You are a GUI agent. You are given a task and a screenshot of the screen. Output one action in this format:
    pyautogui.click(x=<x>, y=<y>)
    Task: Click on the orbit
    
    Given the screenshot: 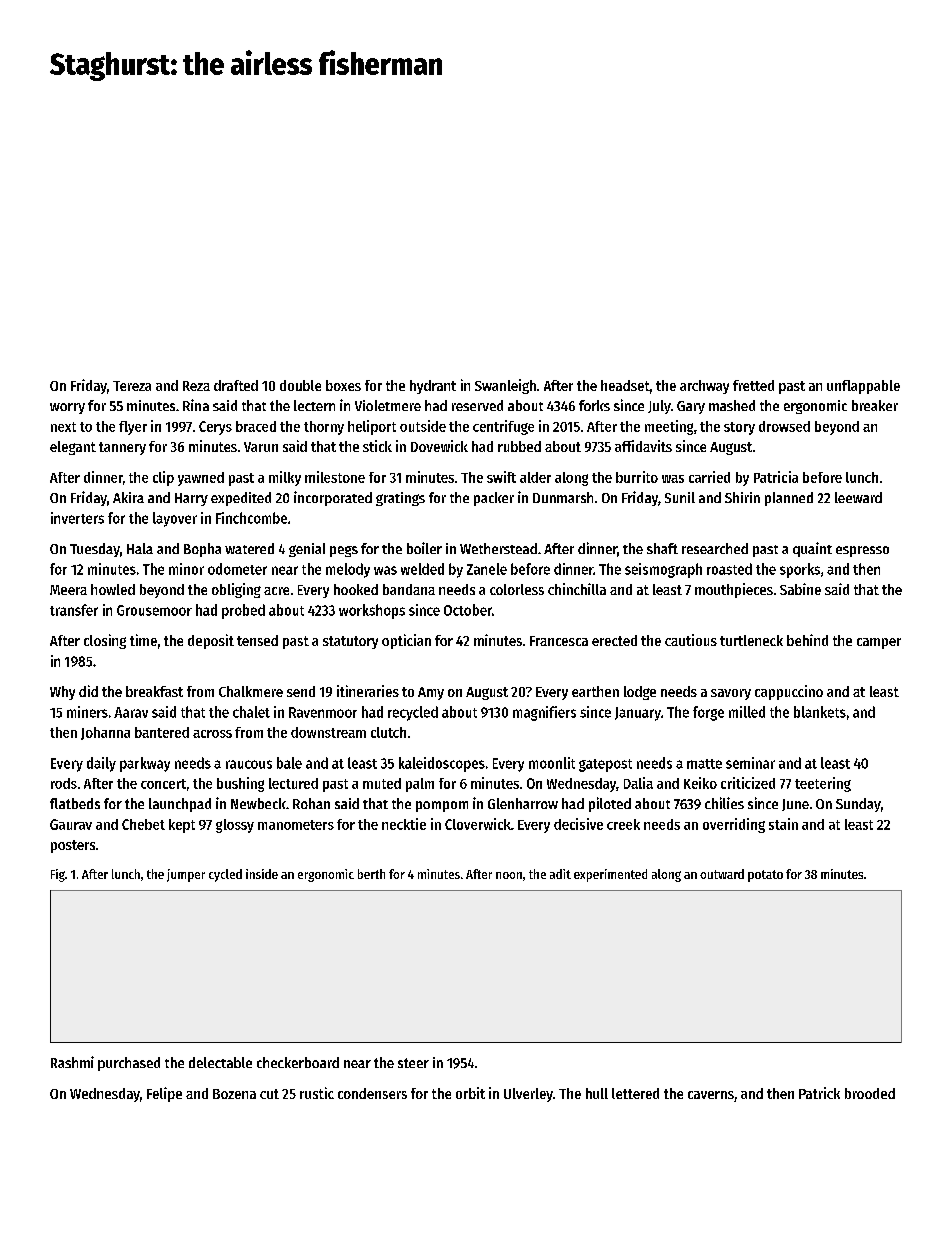 What is the action you would take?
    pyautogui.click(x=470, y=1093)
